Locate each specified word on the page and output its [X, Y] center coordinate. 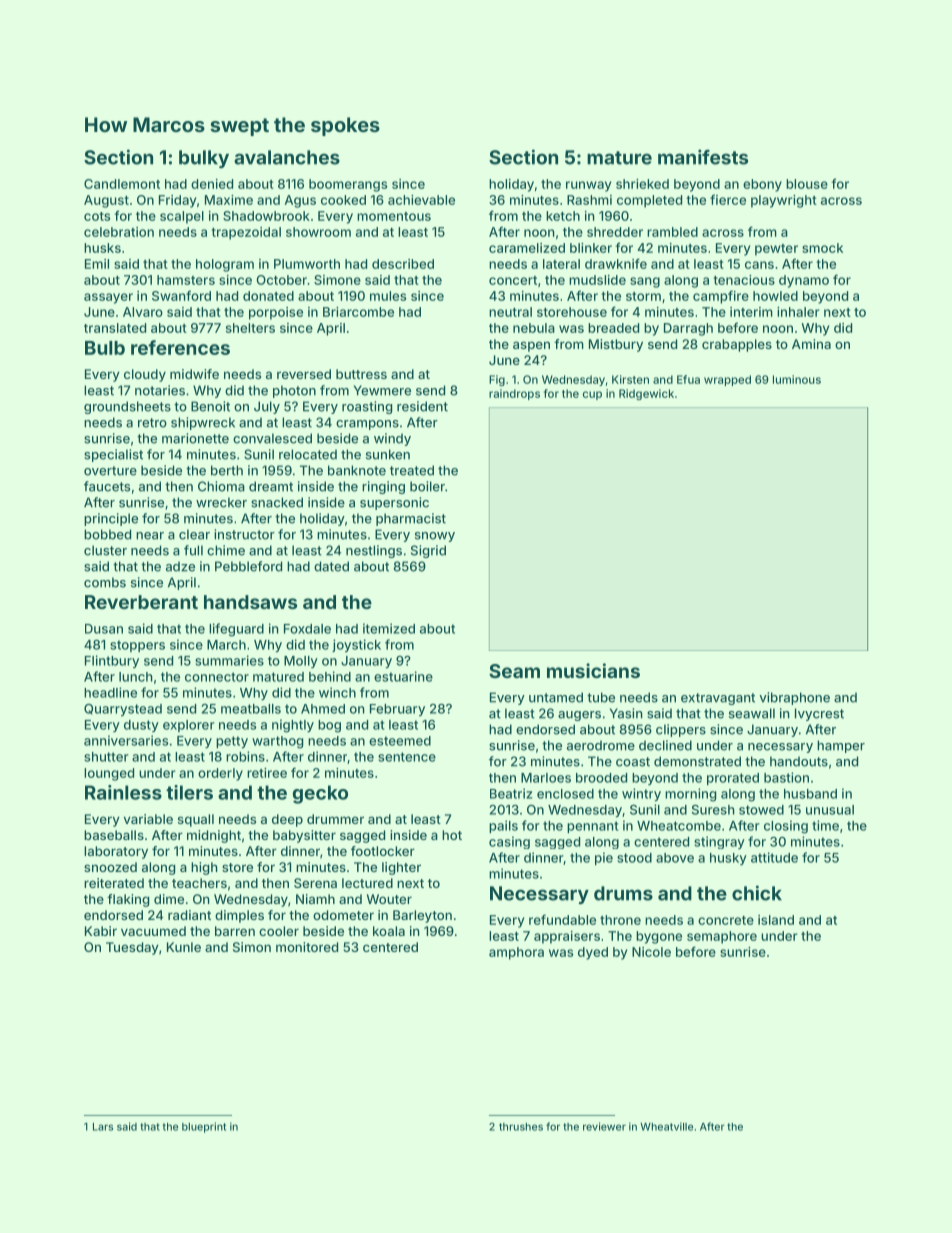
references [180, 347]
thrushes [521, 1127]
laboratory [116, 852]
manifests [703, 157]
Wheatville [666, 1126]
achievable [421, 200]
